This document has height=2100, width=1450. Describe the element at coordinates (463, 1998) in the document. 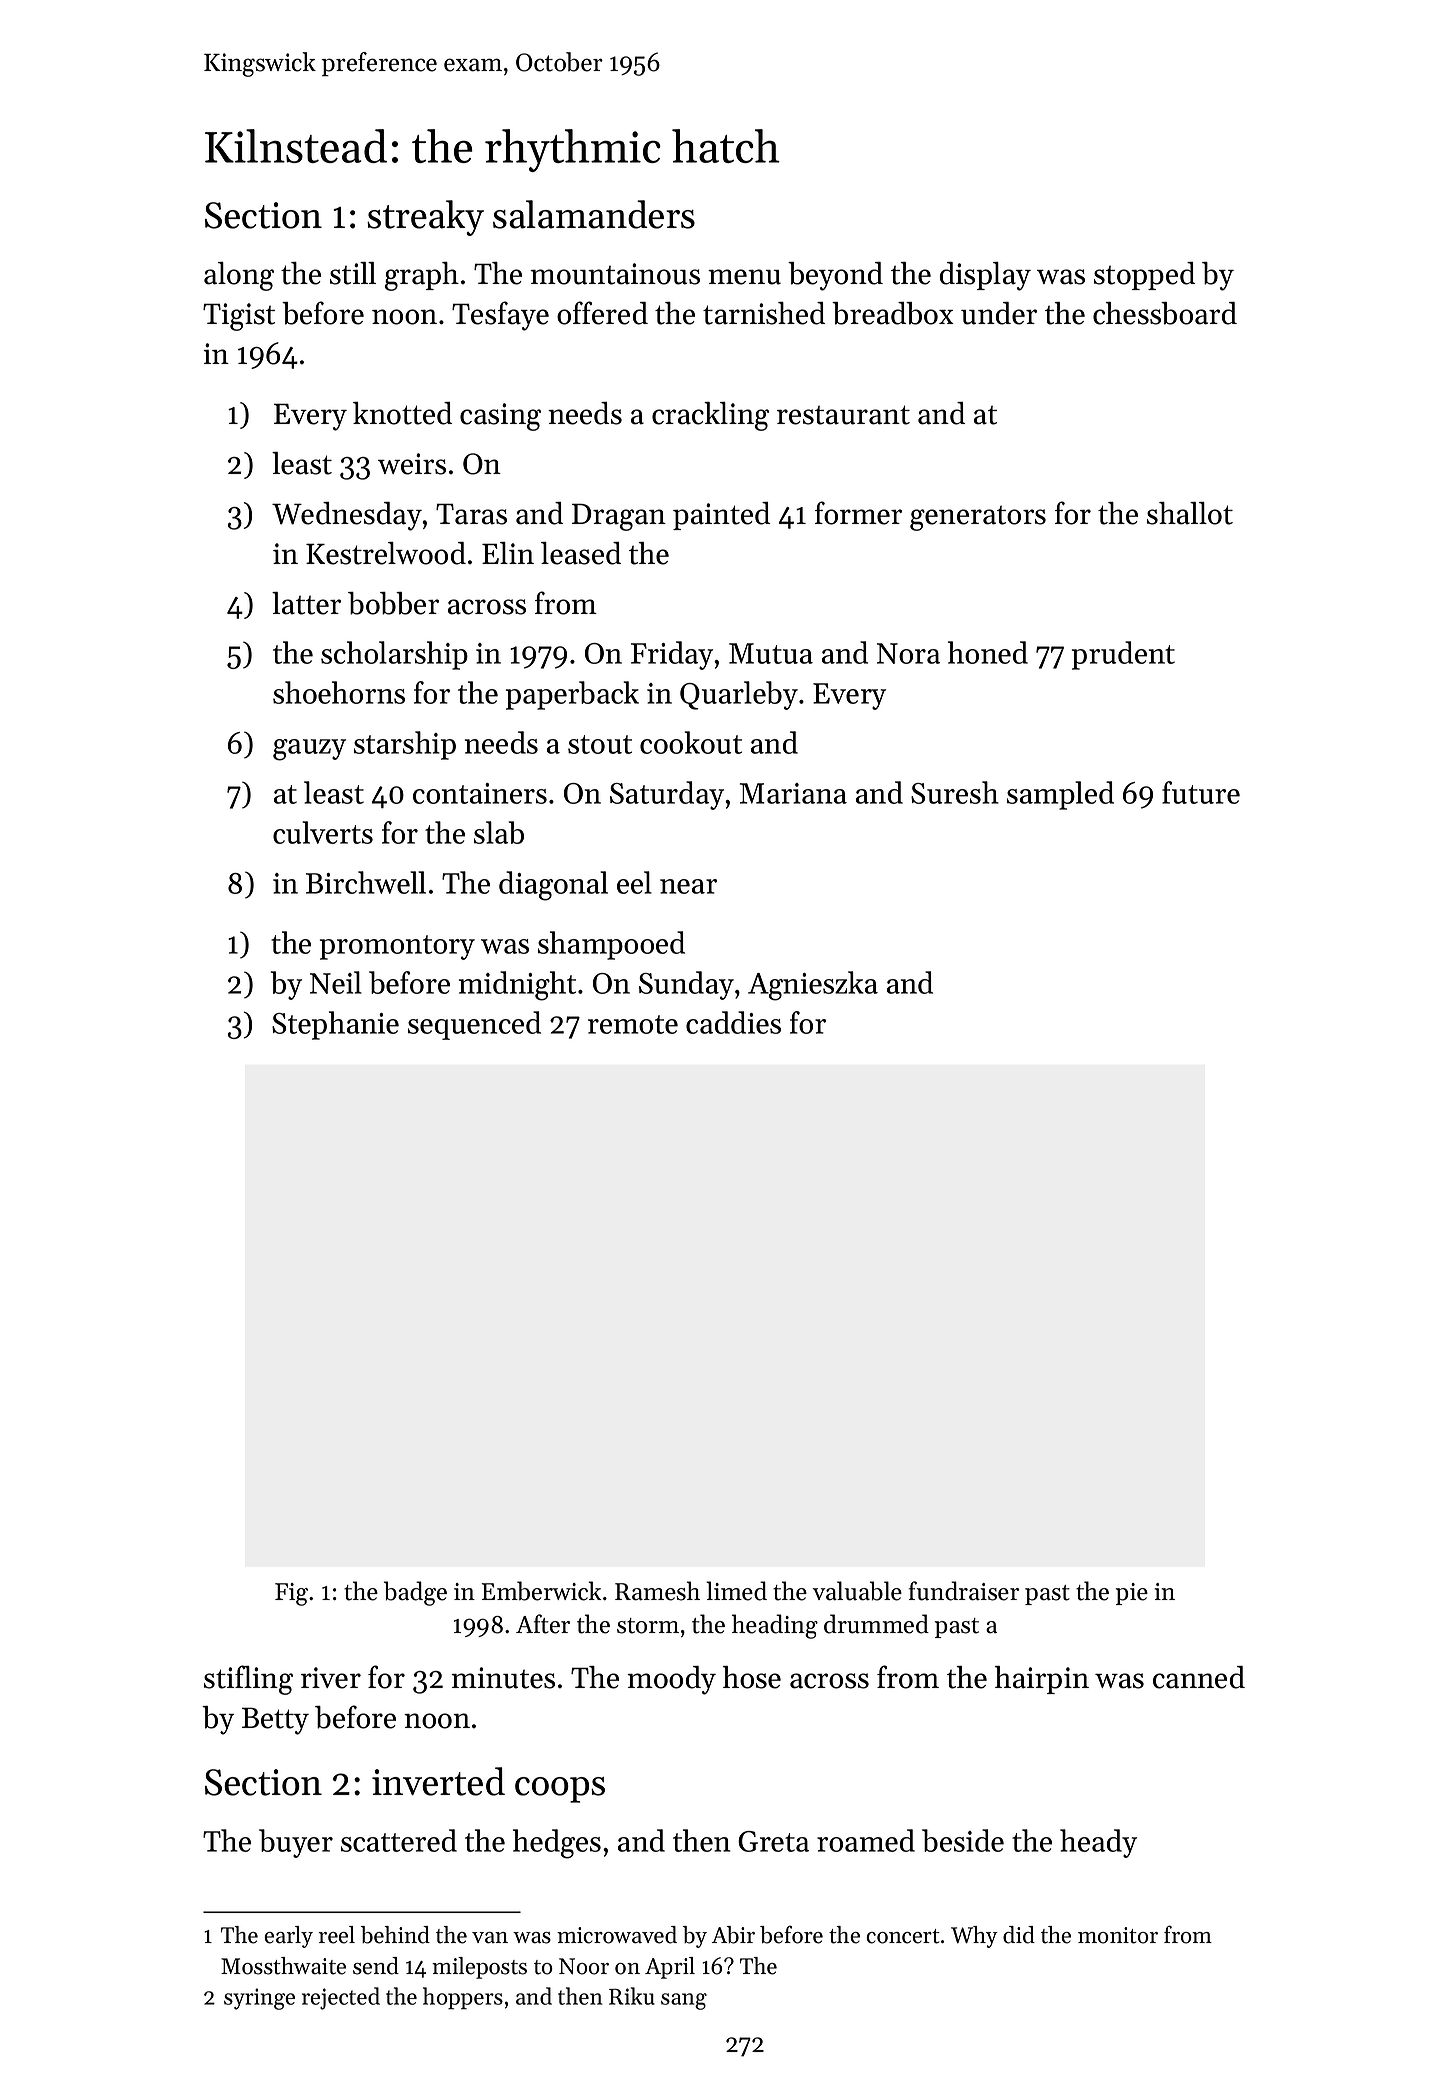

I see `hoppers` at that location.
